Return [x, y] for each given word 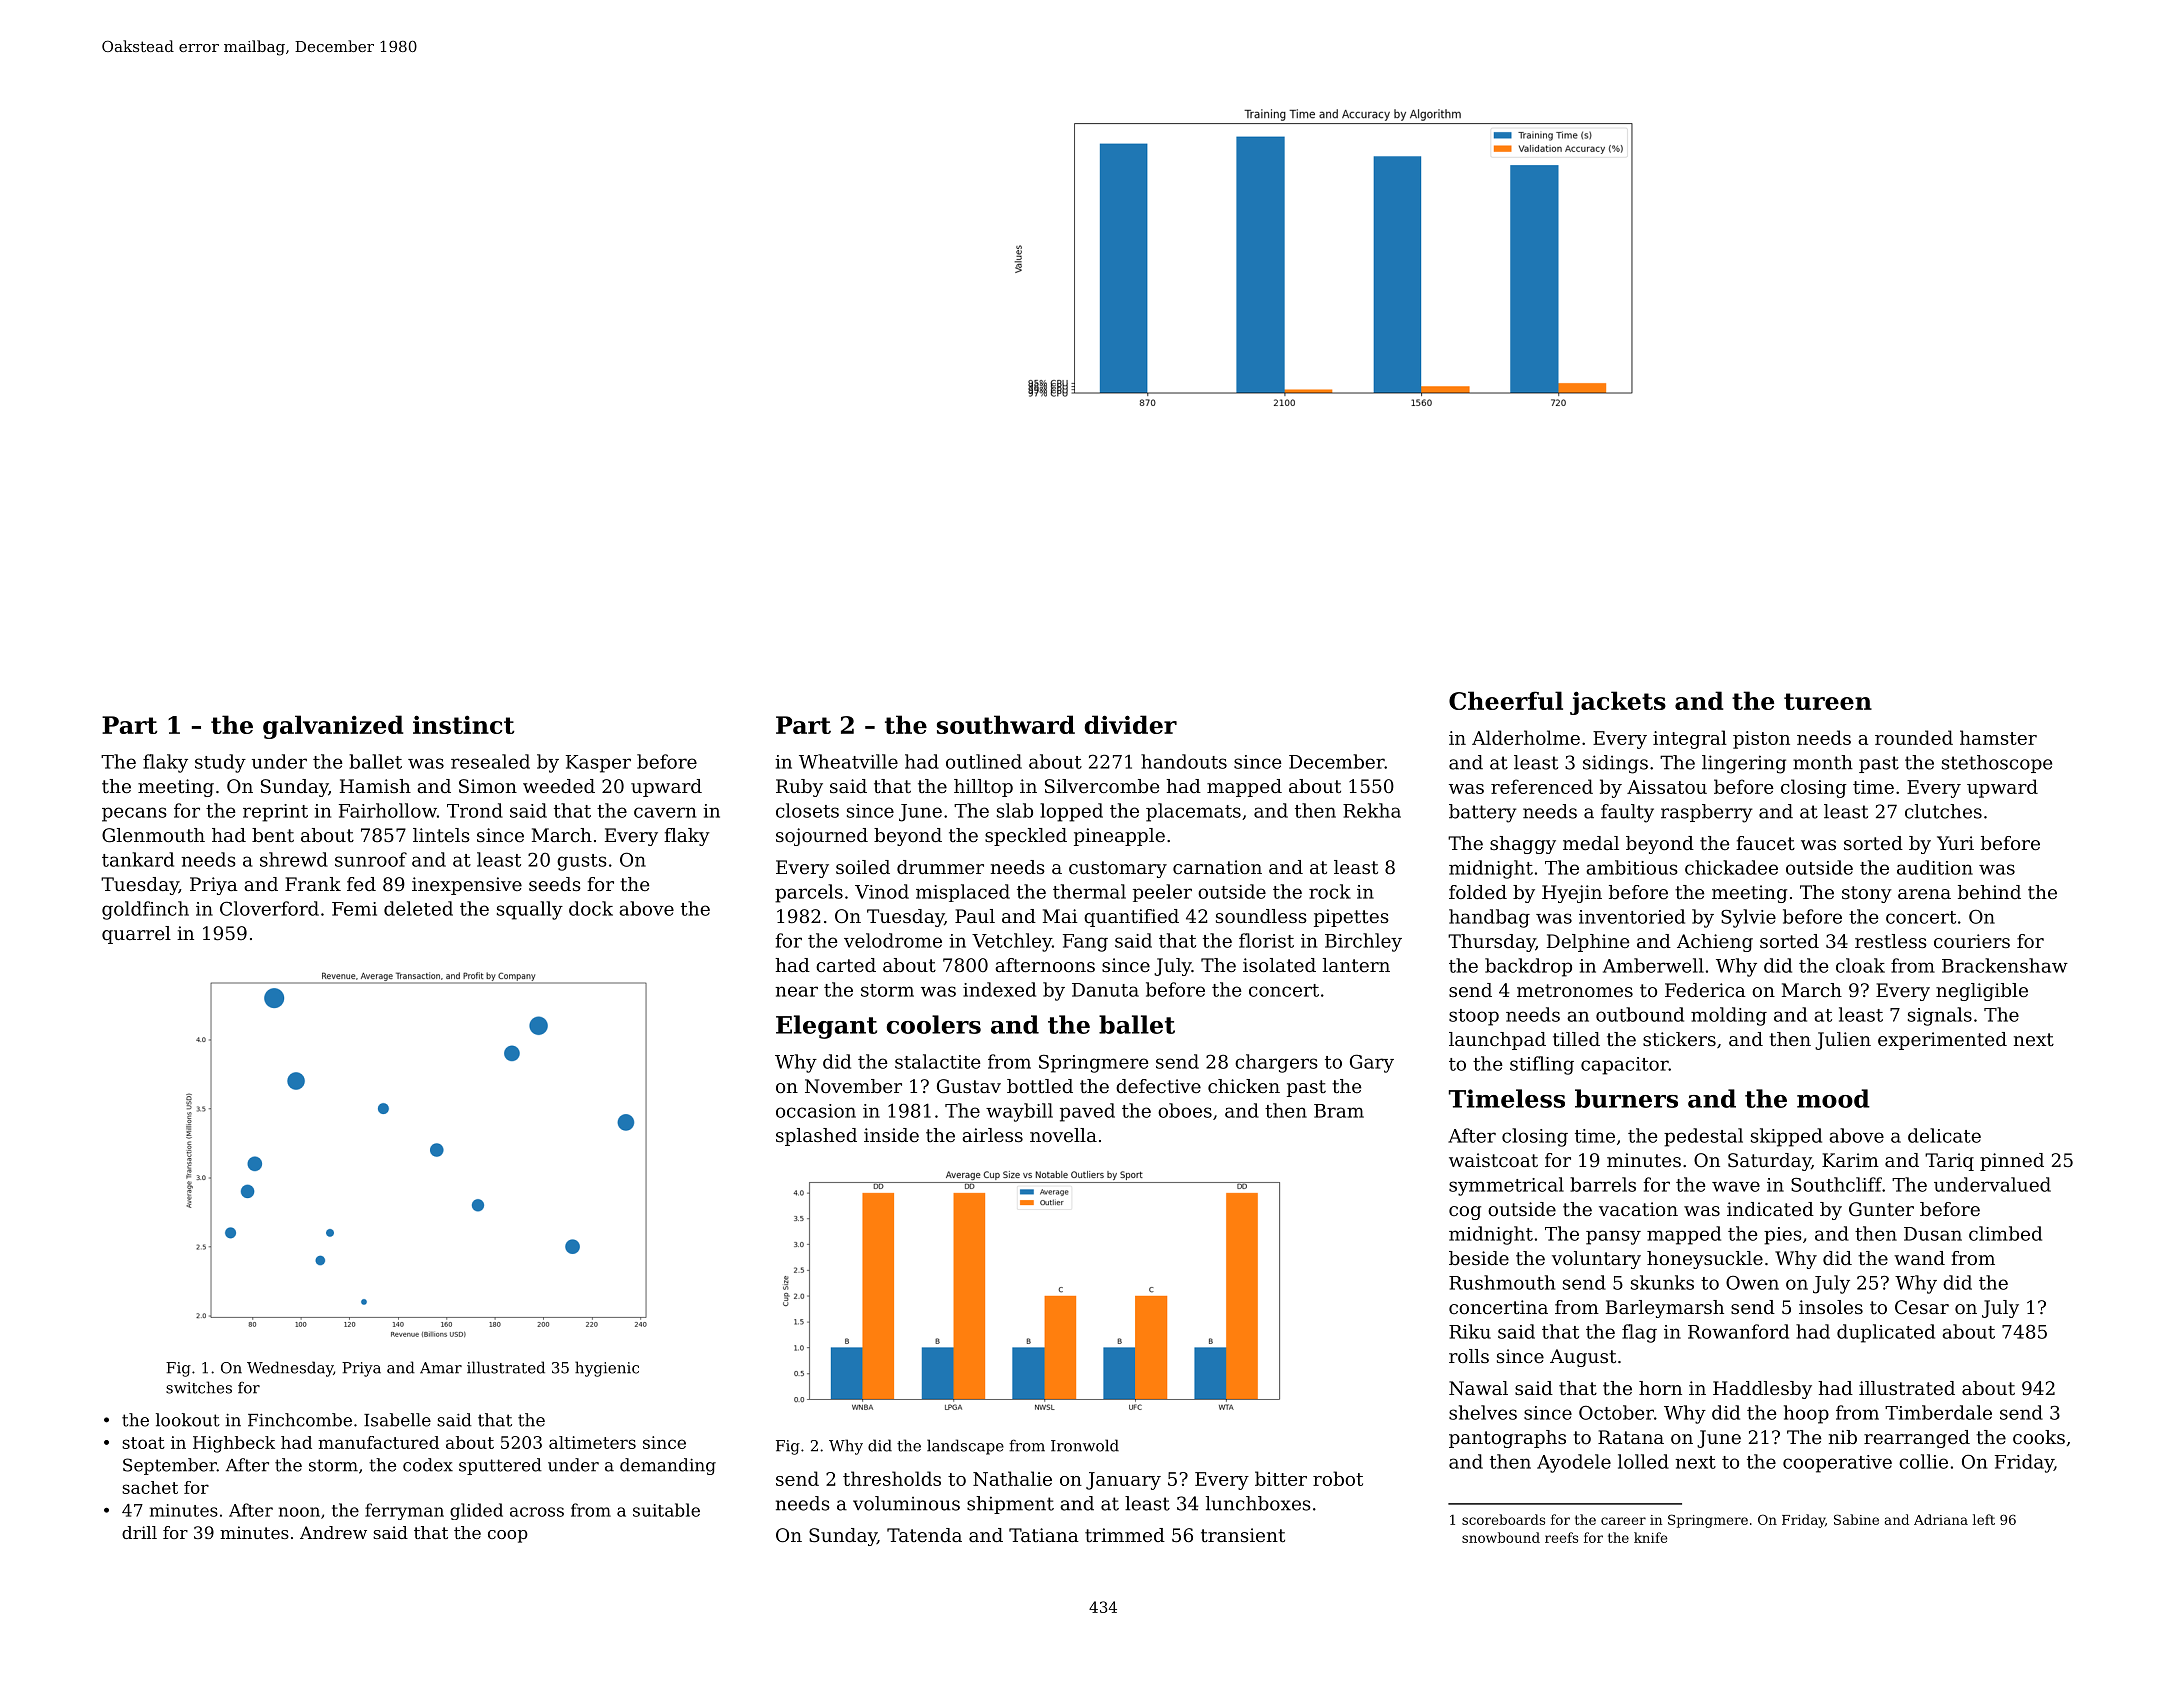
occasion [816, 1111]
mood [1833, 1098]
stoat [143, 1443]
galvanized [333, 727]
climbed [2005, 1233]
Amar [441, 1368]
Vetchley [1012, 942]
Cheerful [1506, 700]
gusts [582, 862]
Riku [1470, 1331]
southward [1006, 724]
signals [1940, 1016]
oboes [1185, 1110]
